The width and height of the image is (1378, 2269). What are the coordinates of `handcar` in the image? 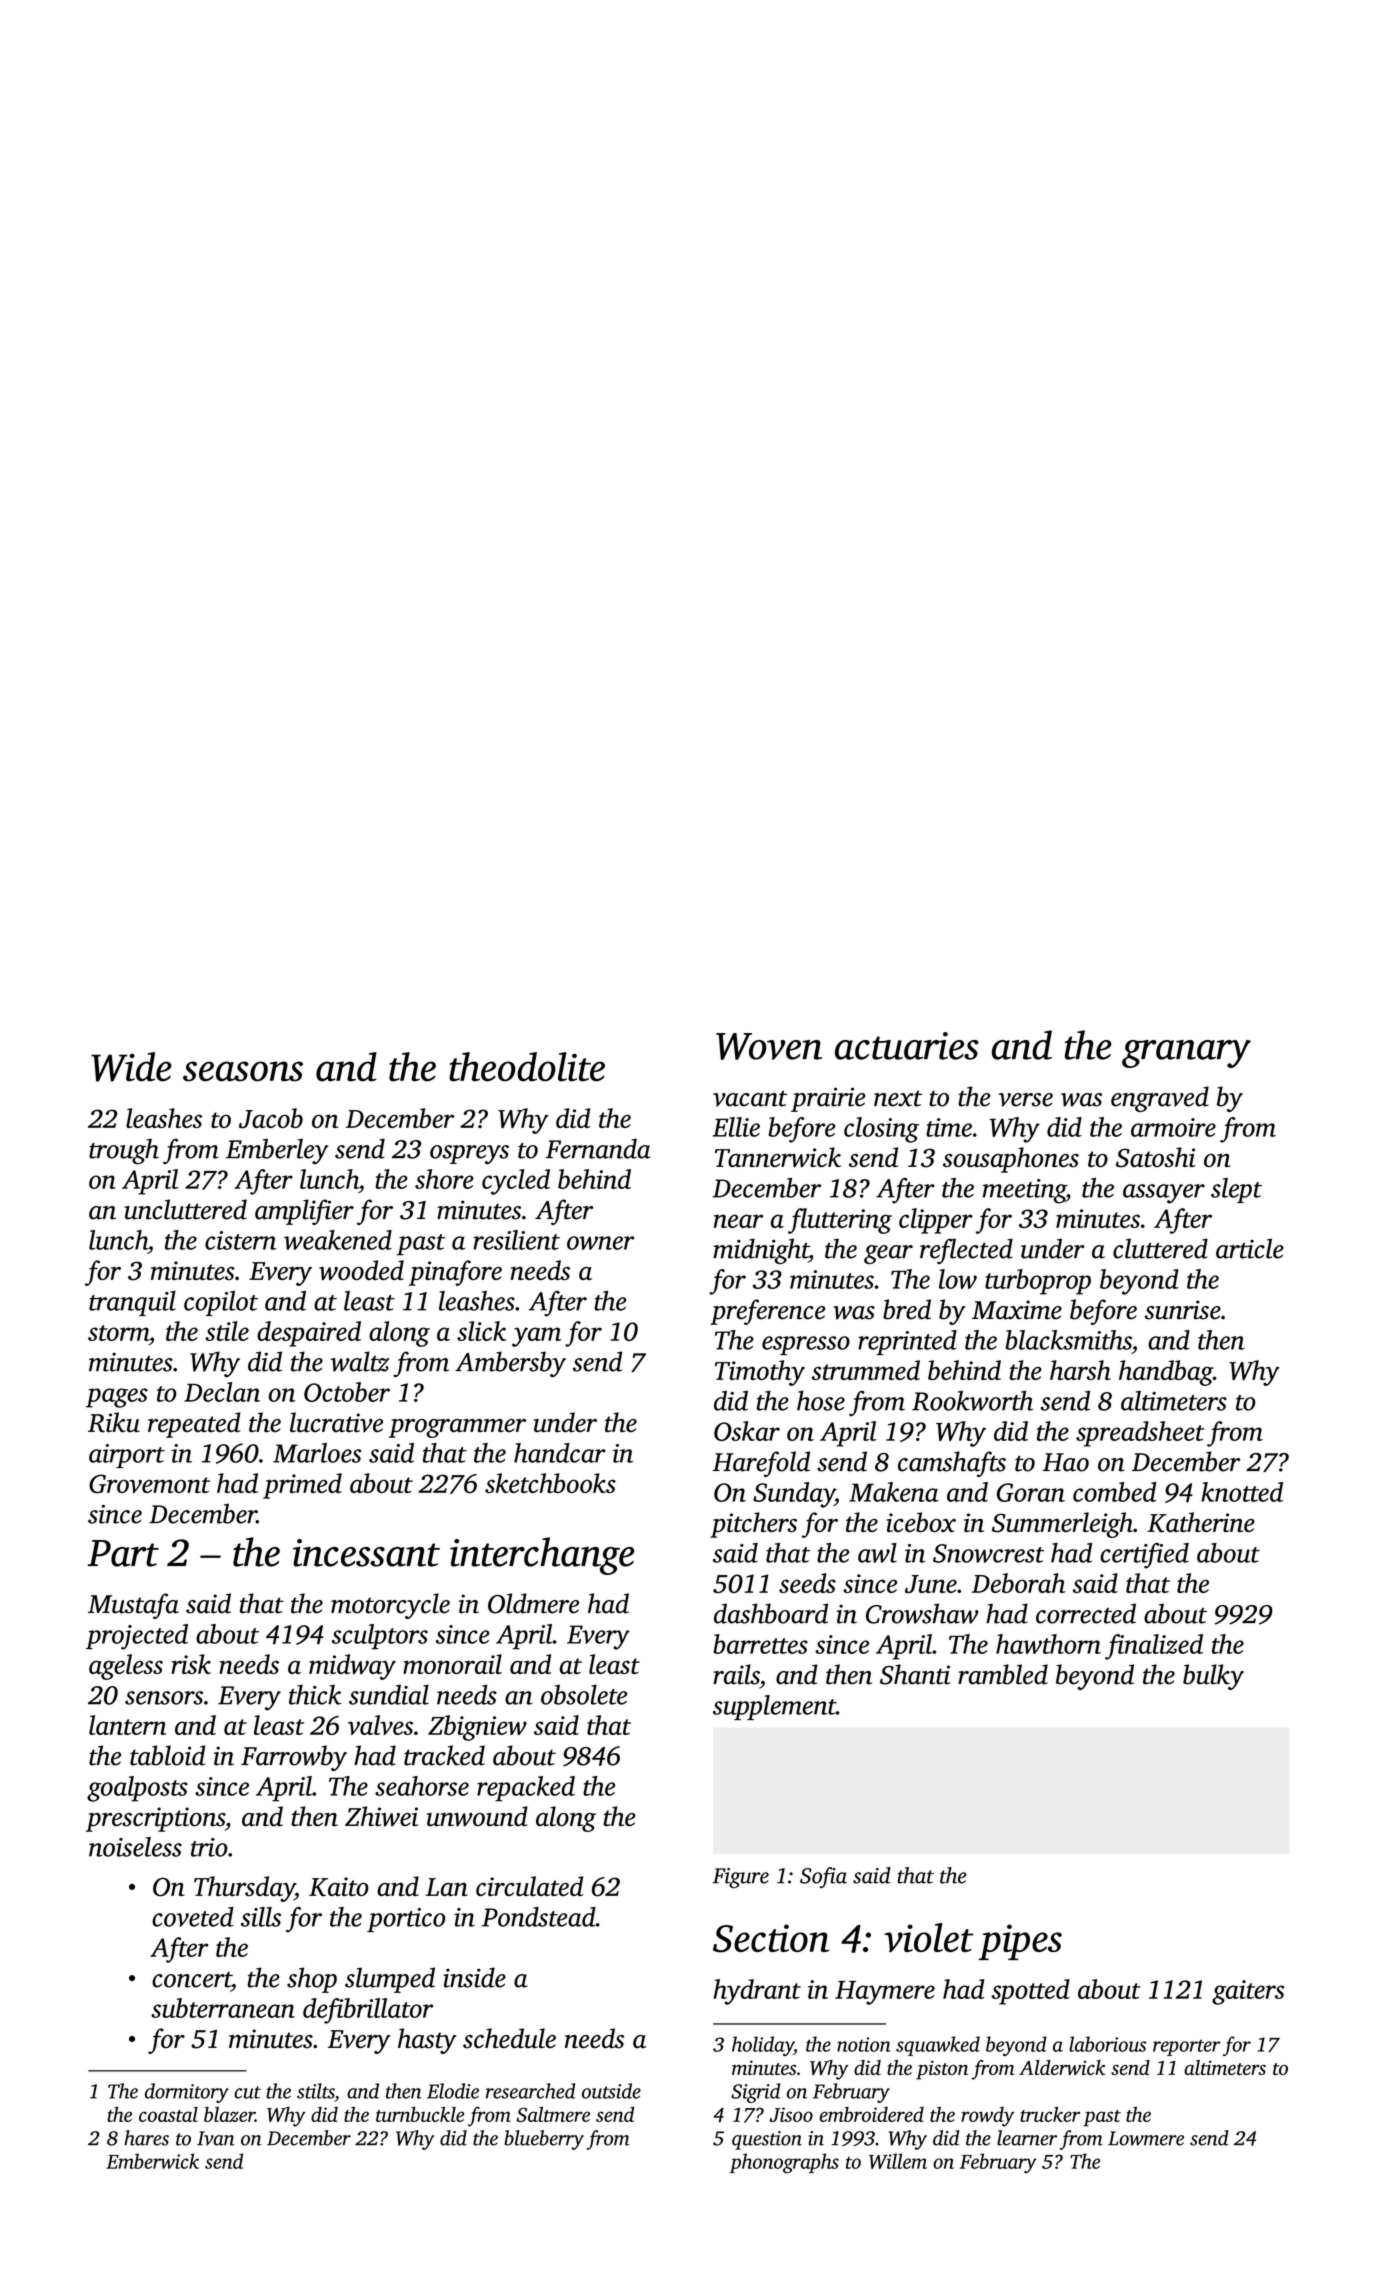 It's located at (560, 1453).
